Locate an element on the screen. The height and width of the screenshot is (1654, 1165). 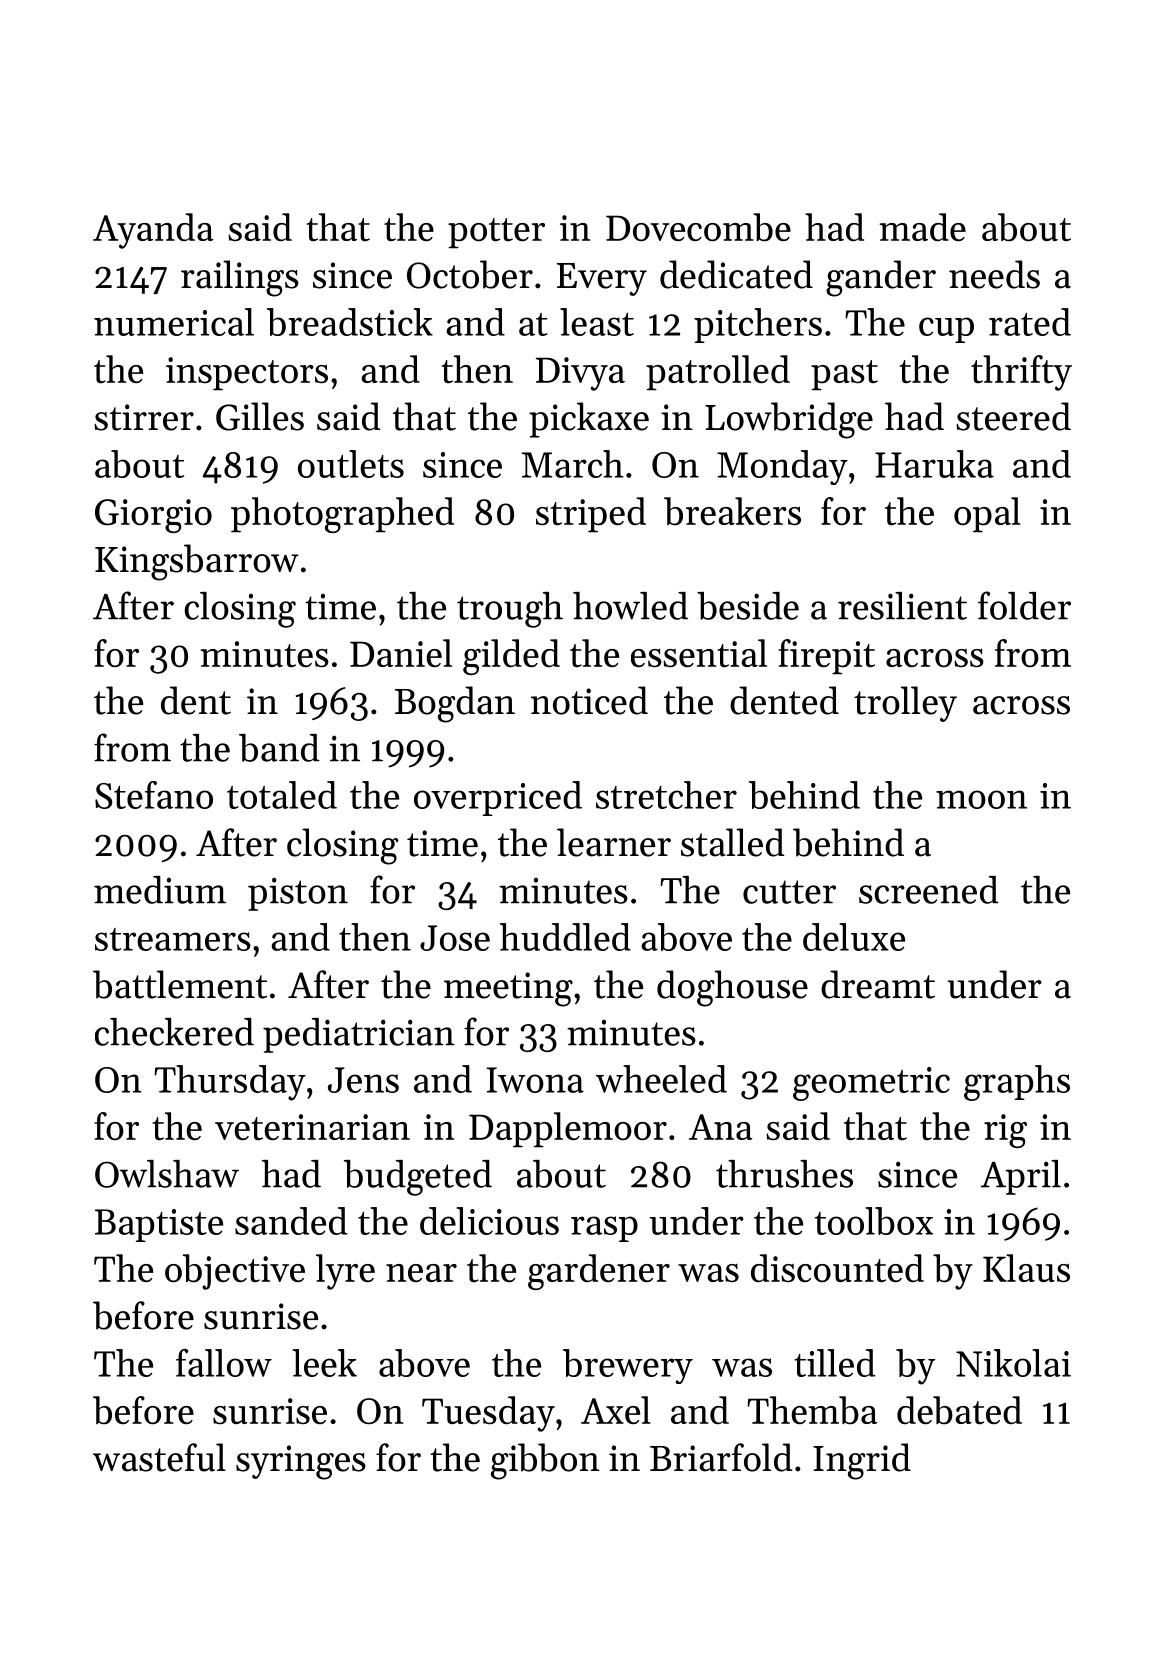
gardener is located at coordinates (599, 1272).
